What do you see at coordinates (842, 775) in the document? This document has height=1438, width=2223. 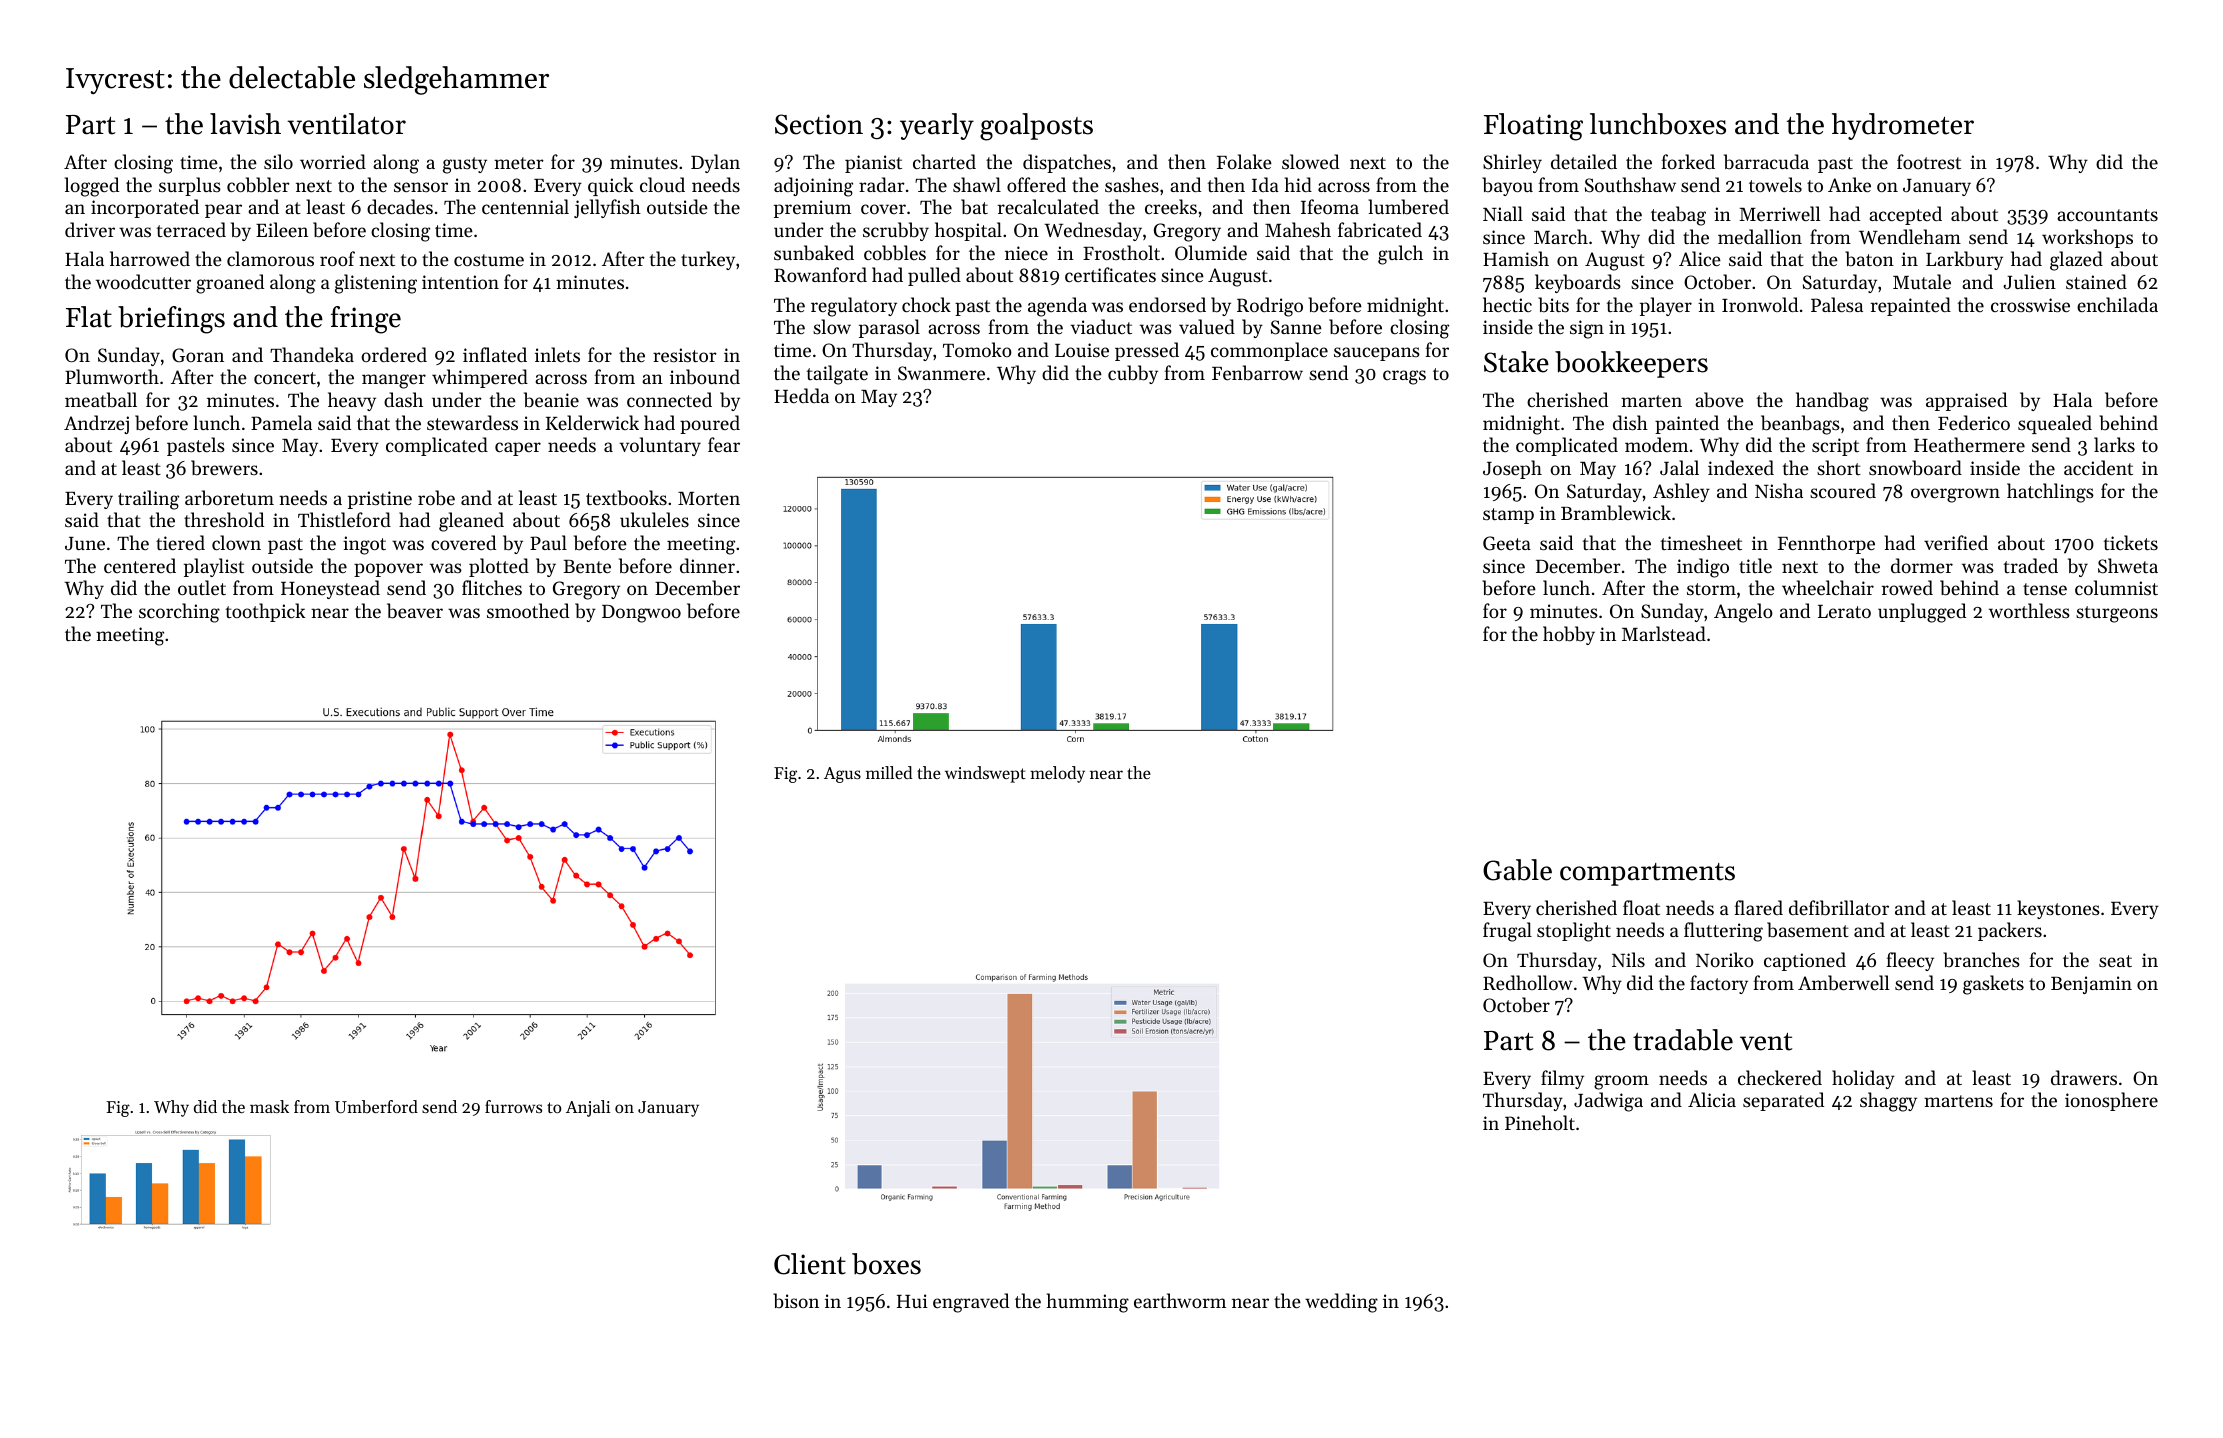 I see `Agus` at bounding box center [842, 775].
